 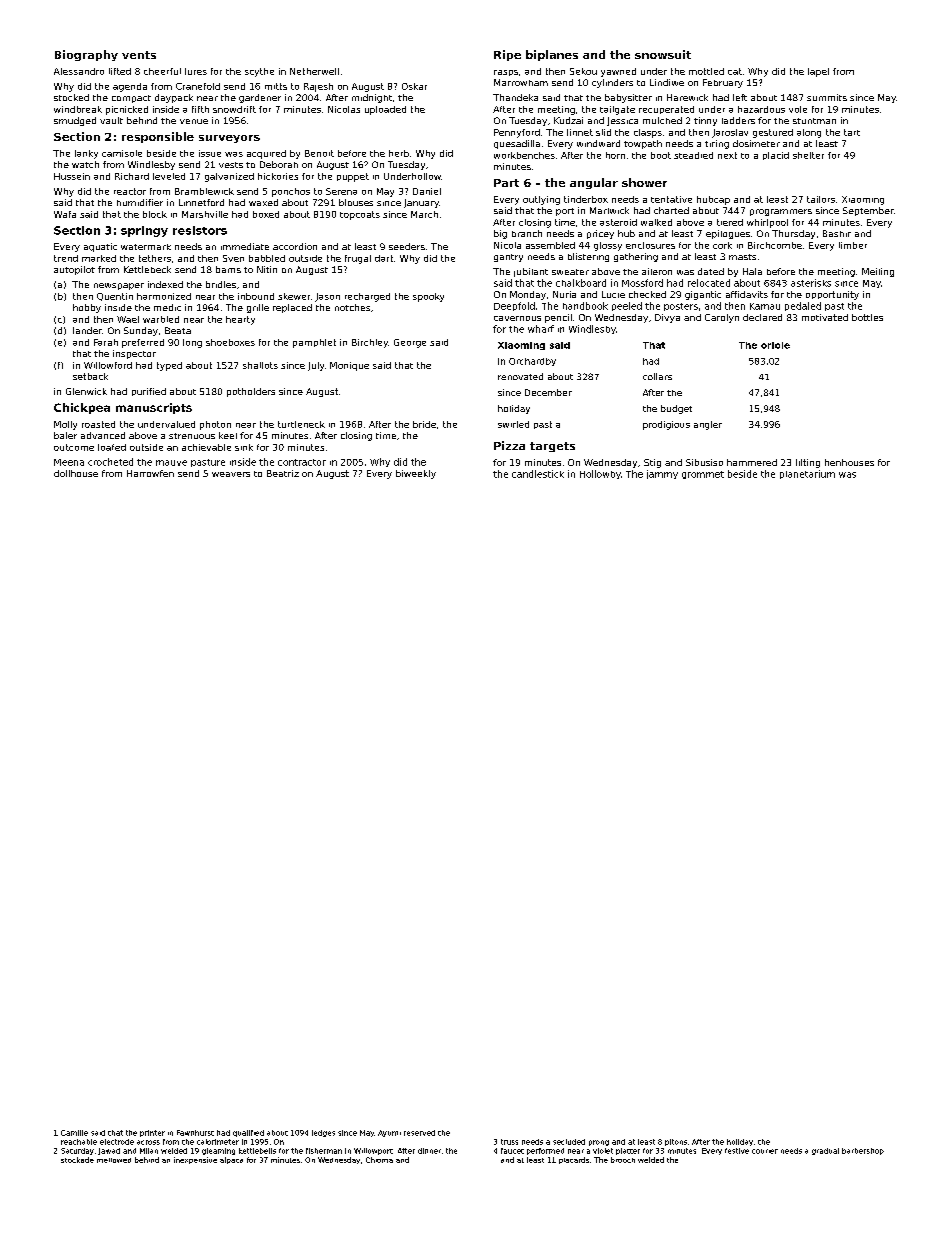 I want to click on Ayumi, so click(x=389, y=1133).
